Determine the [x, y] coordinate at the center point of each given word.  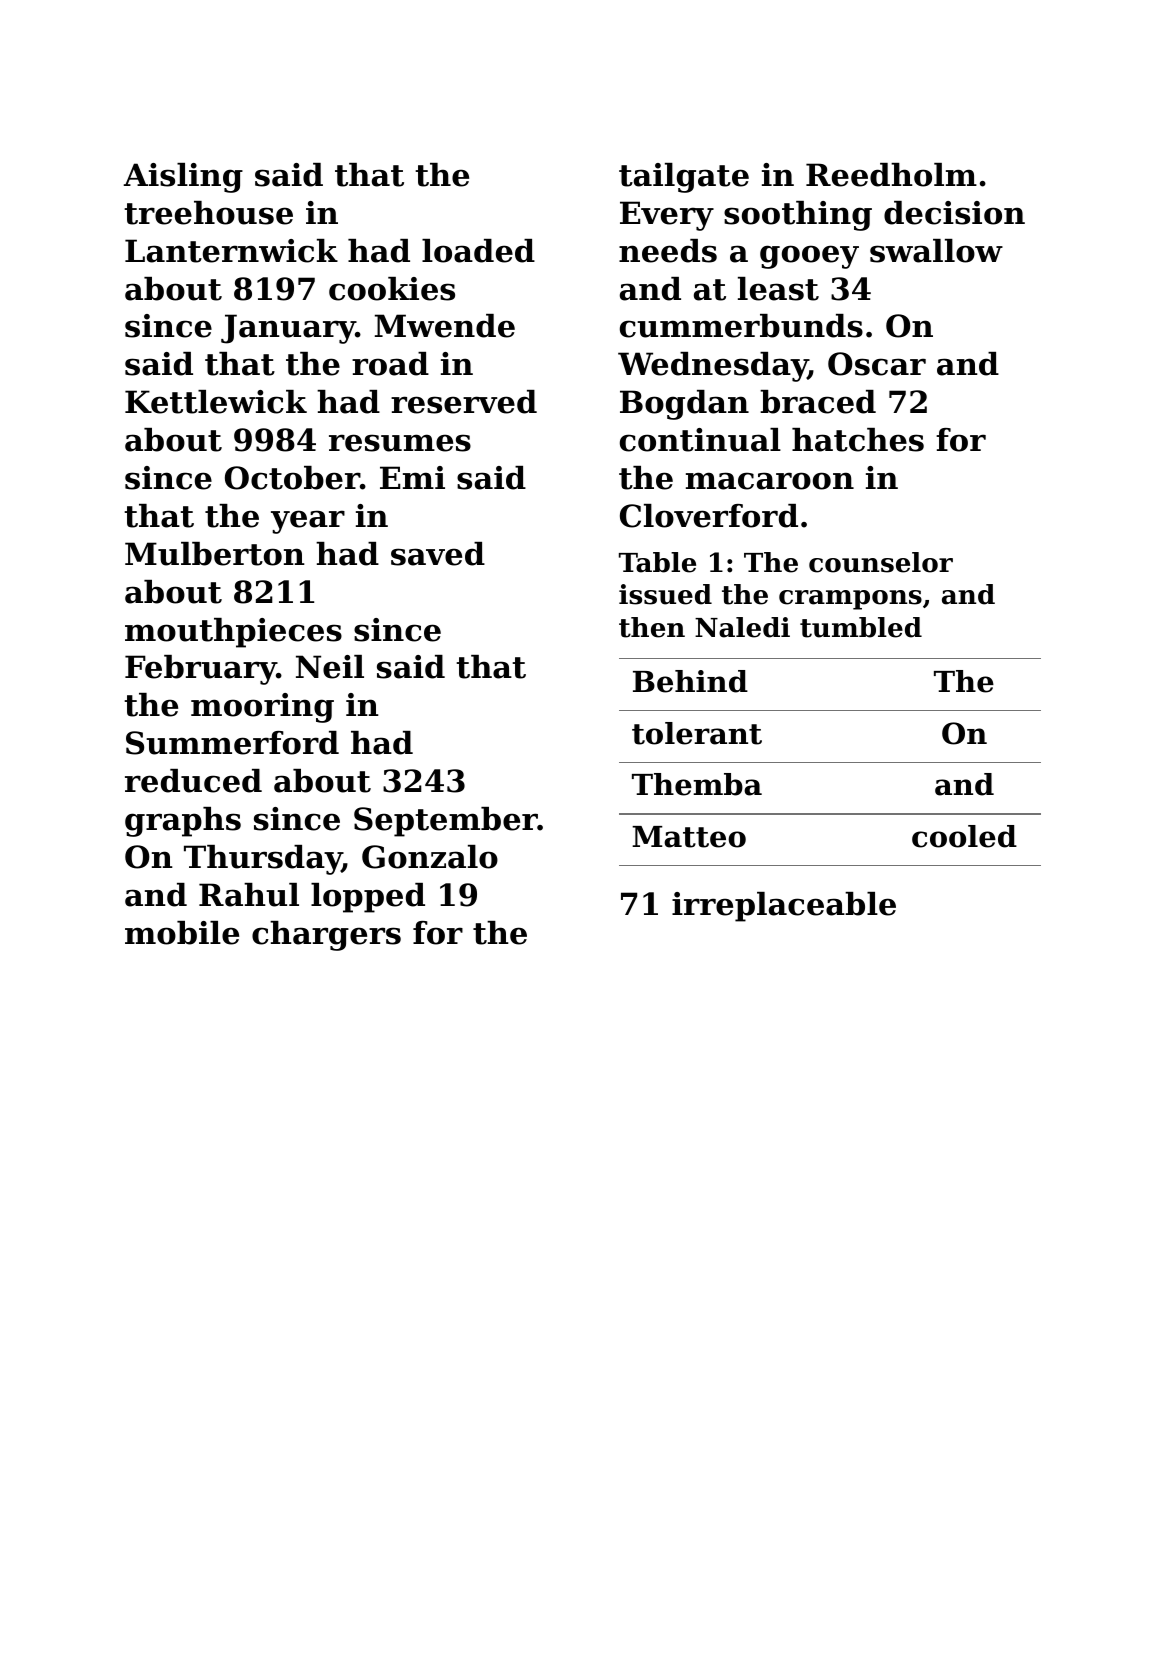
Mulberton [215, 554]
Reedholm [891, 175]
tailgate [684, 178]
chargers [326, 936]
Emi [412, 477]
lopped [368, 898]
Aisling [183, 178]
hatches [858, 440]
